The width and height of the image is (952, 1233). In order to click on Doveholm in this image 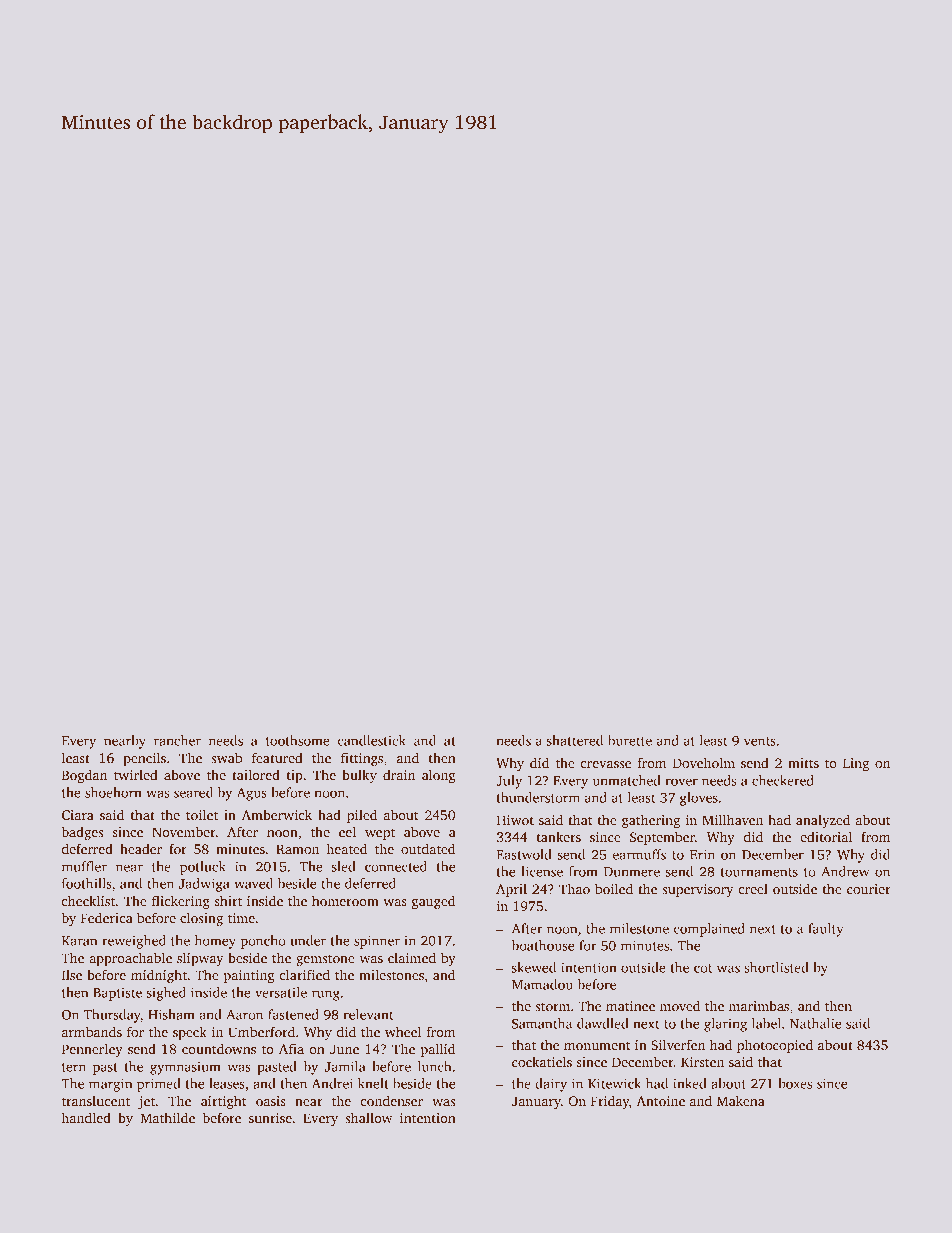, I will do `click(704, 762)`.
